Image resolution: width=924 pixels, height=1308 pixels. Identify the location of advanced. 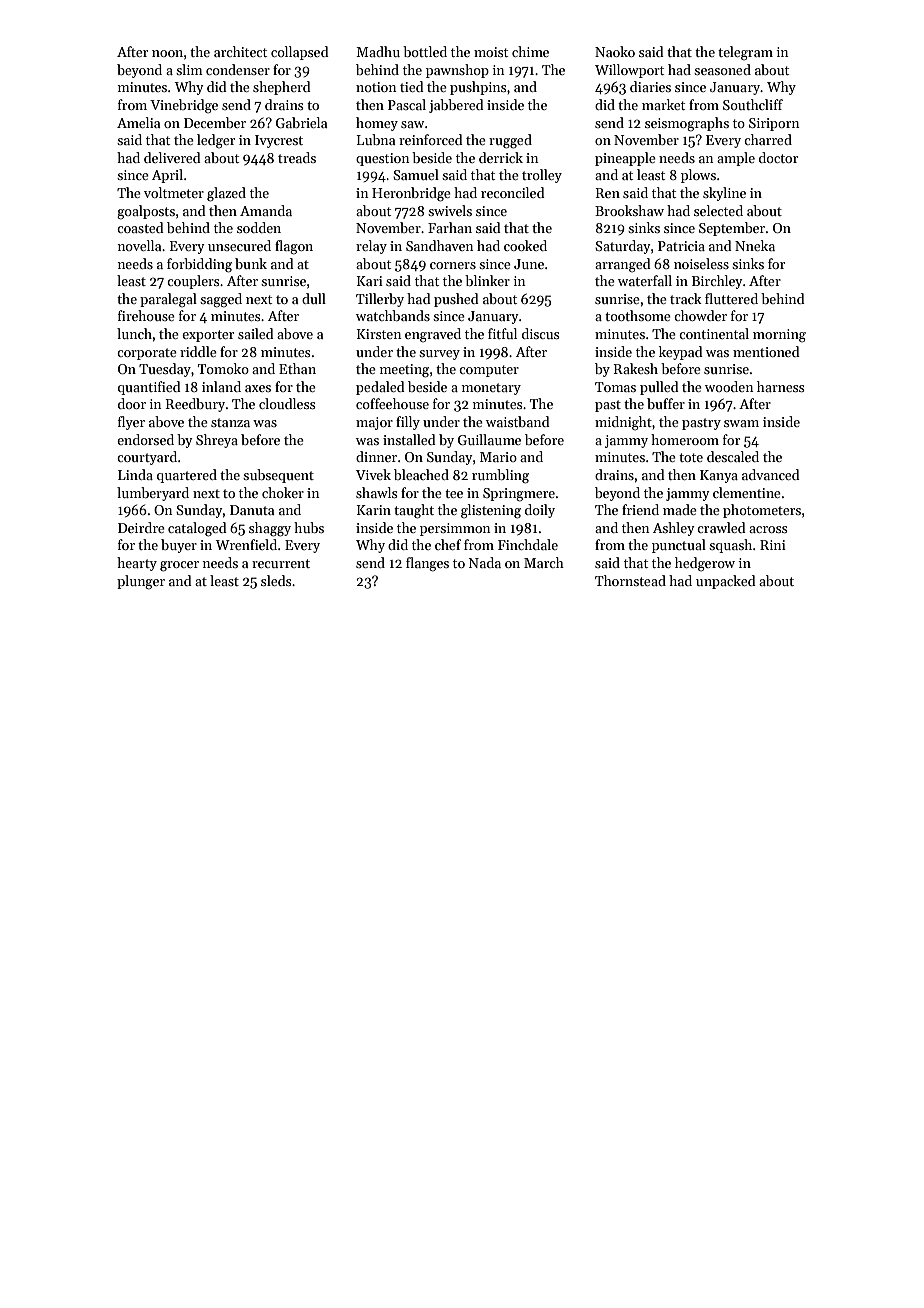
(771, 474).
